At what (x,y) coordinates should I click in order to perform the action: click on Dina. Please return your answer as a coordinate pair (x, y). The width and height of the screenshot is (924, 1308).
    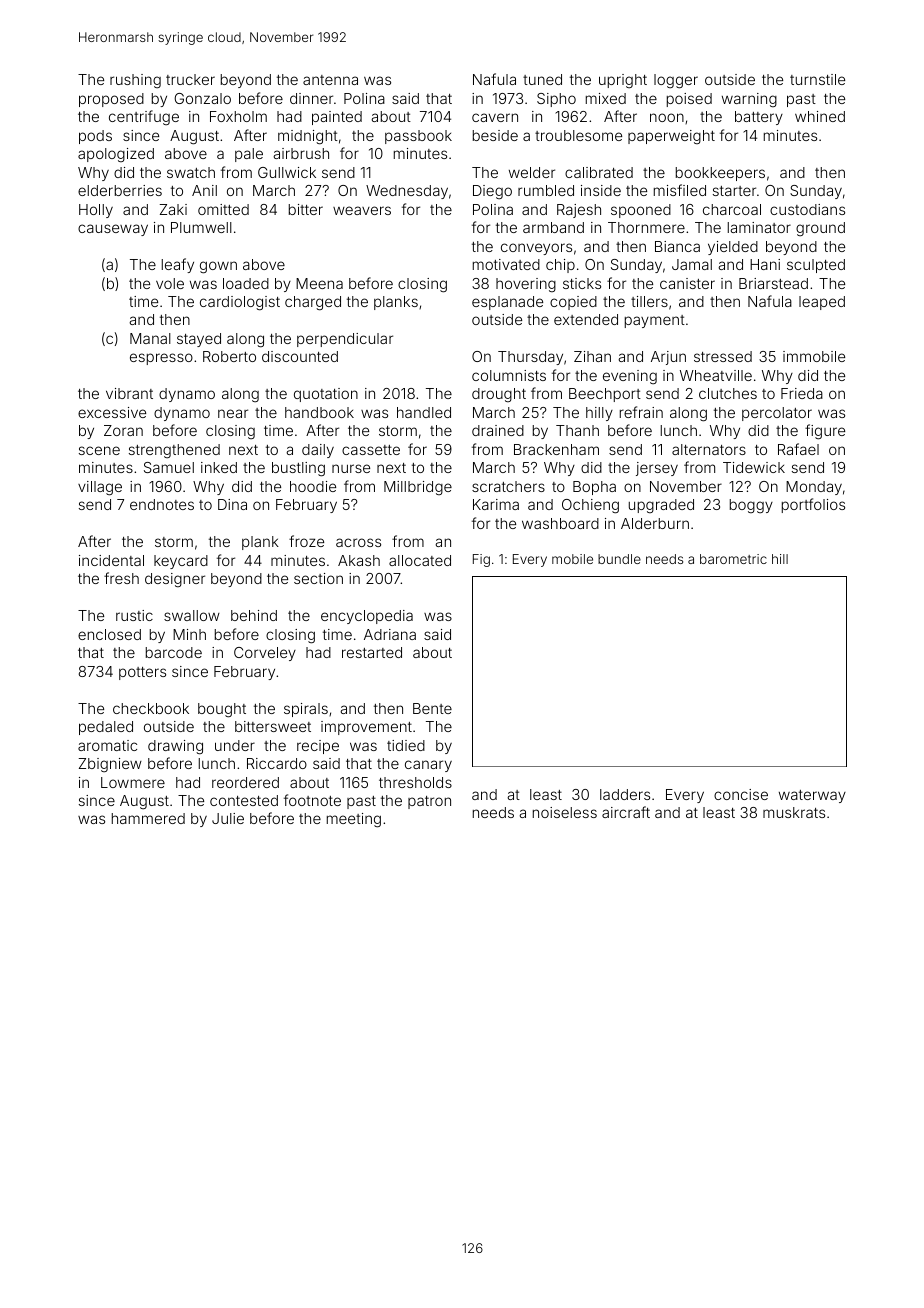
    Looking at the image, I should click on (232, 504).
